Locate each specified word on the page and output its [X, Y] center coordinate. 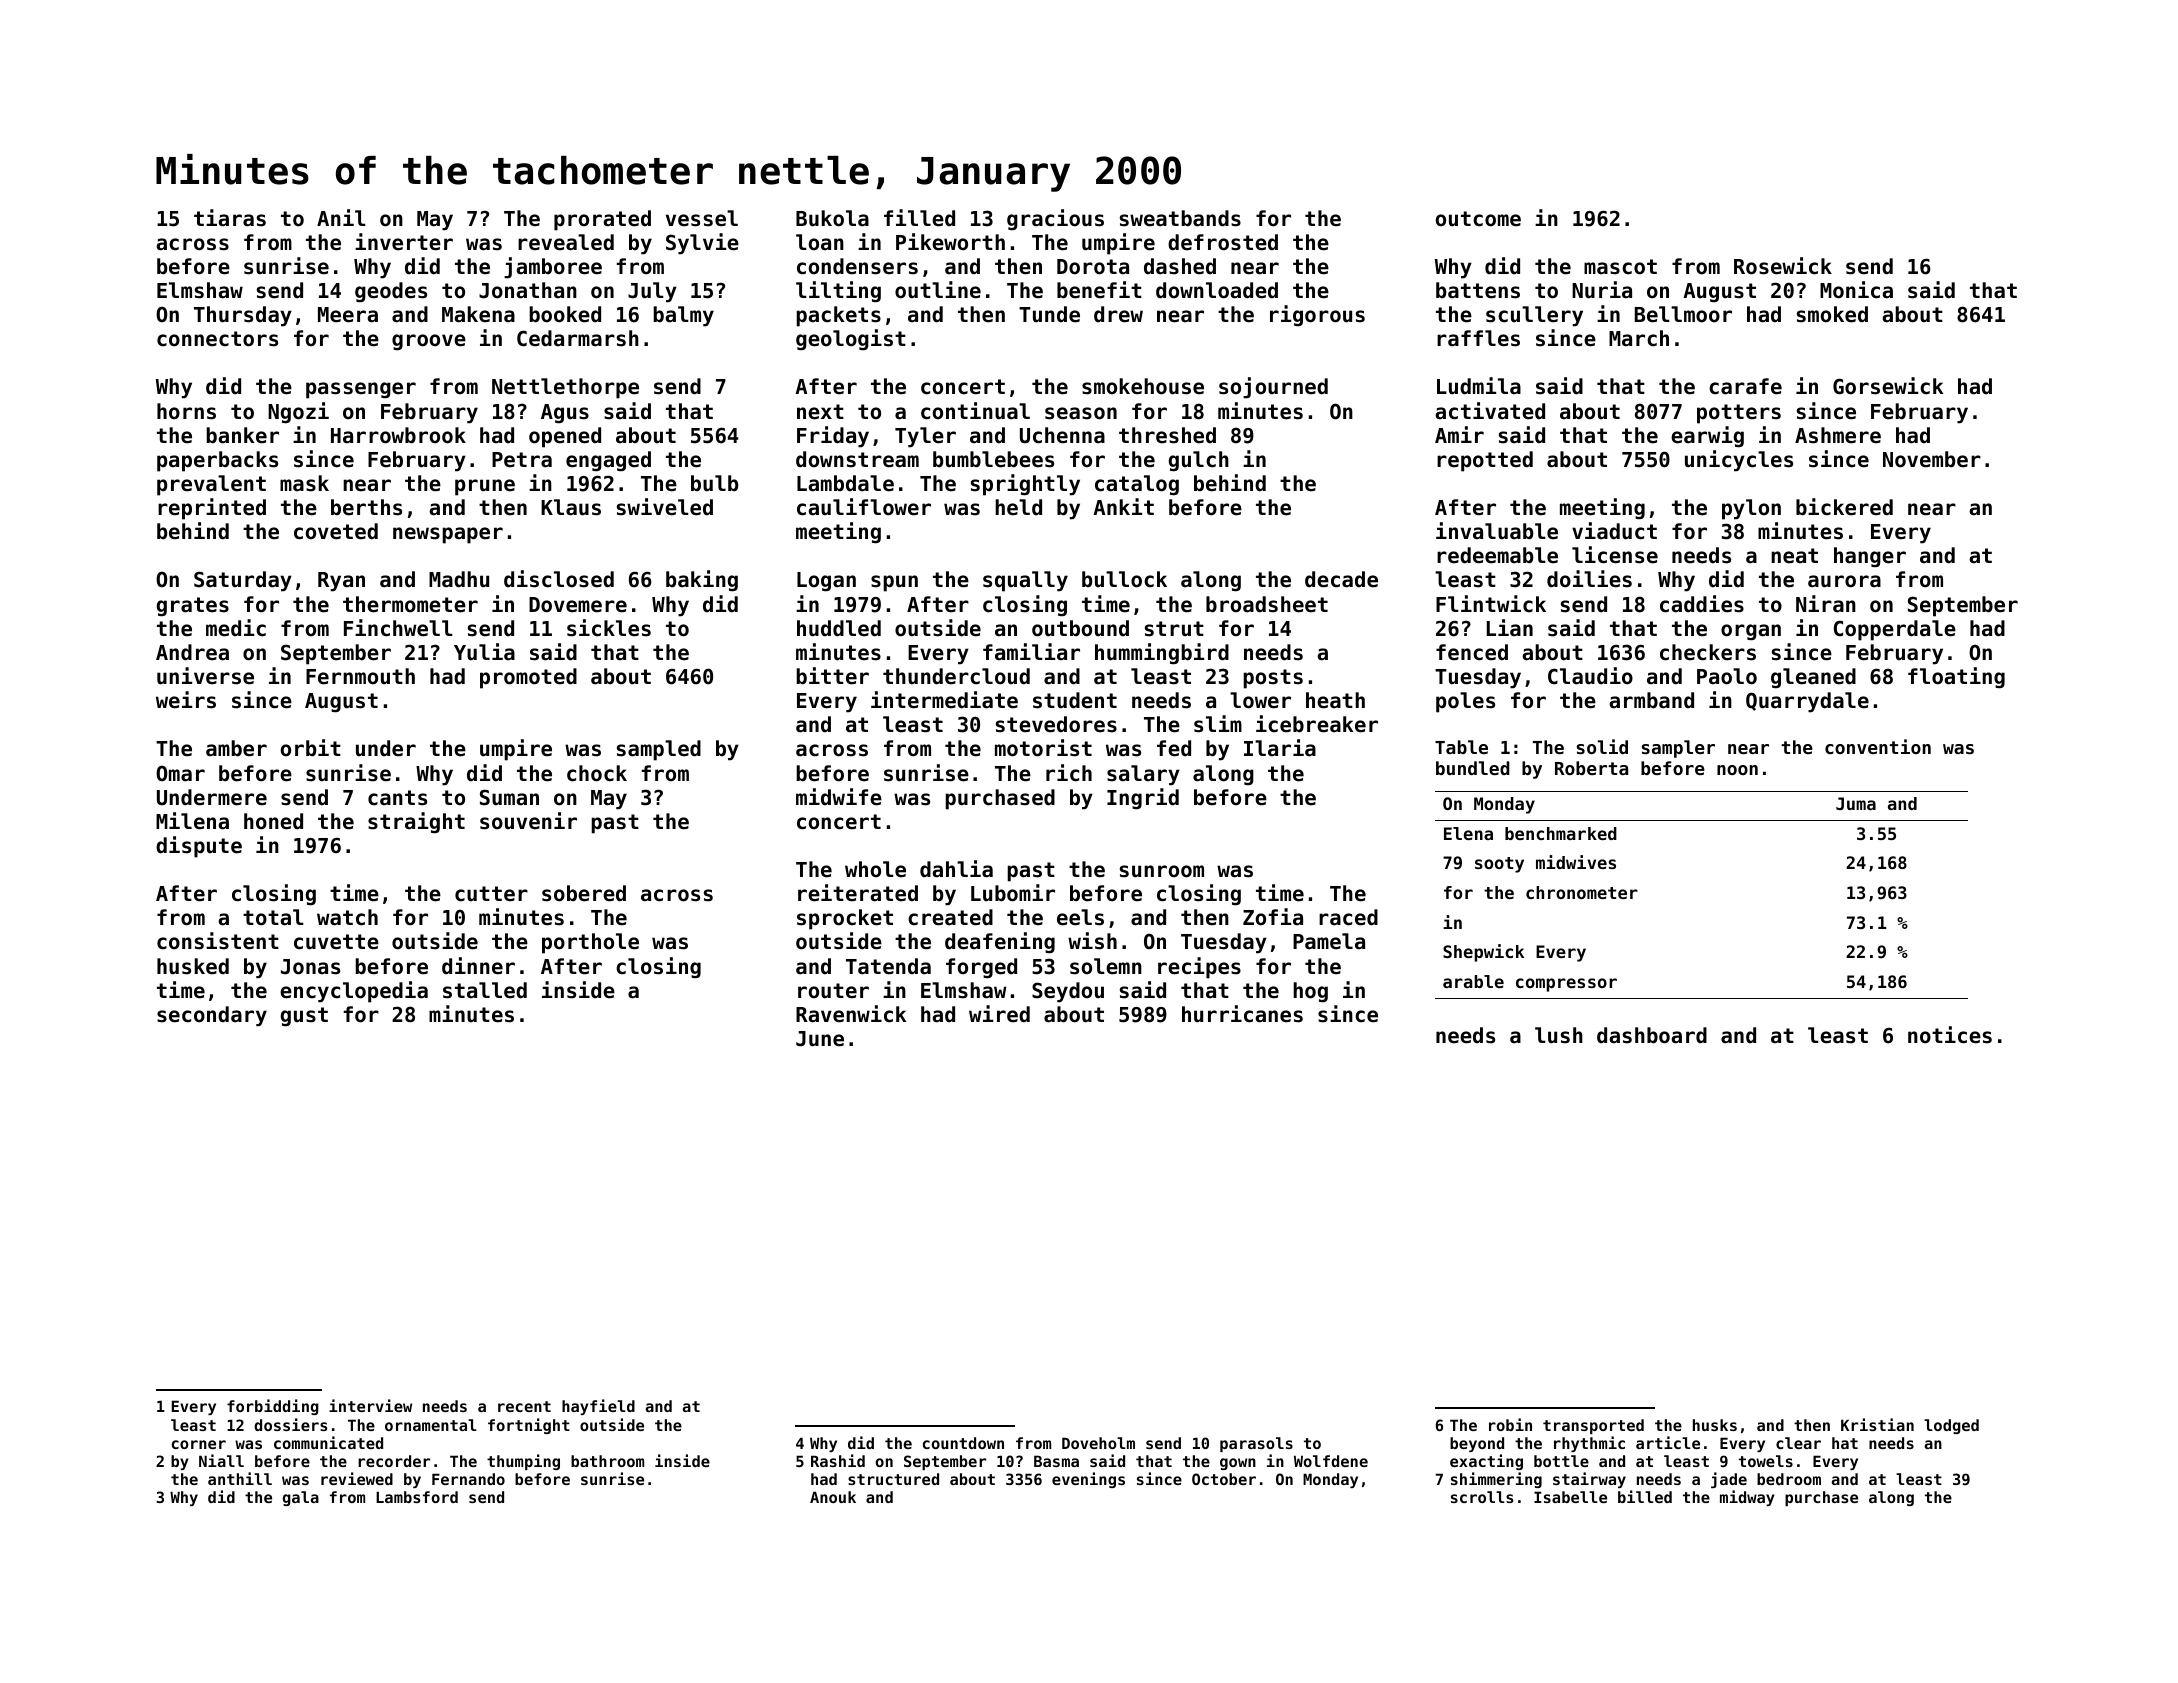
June [820, 1039]
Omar [180, 773]
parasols [1256, 1444]
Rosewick [1783, 266]
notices [1950, 1035]
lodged [1951, 1426]
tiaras [230, 218]
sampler [1678, 749]
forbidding [273, 1407]
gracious [1055, 219]
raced [1348, 917]
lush [1559, 1035]
